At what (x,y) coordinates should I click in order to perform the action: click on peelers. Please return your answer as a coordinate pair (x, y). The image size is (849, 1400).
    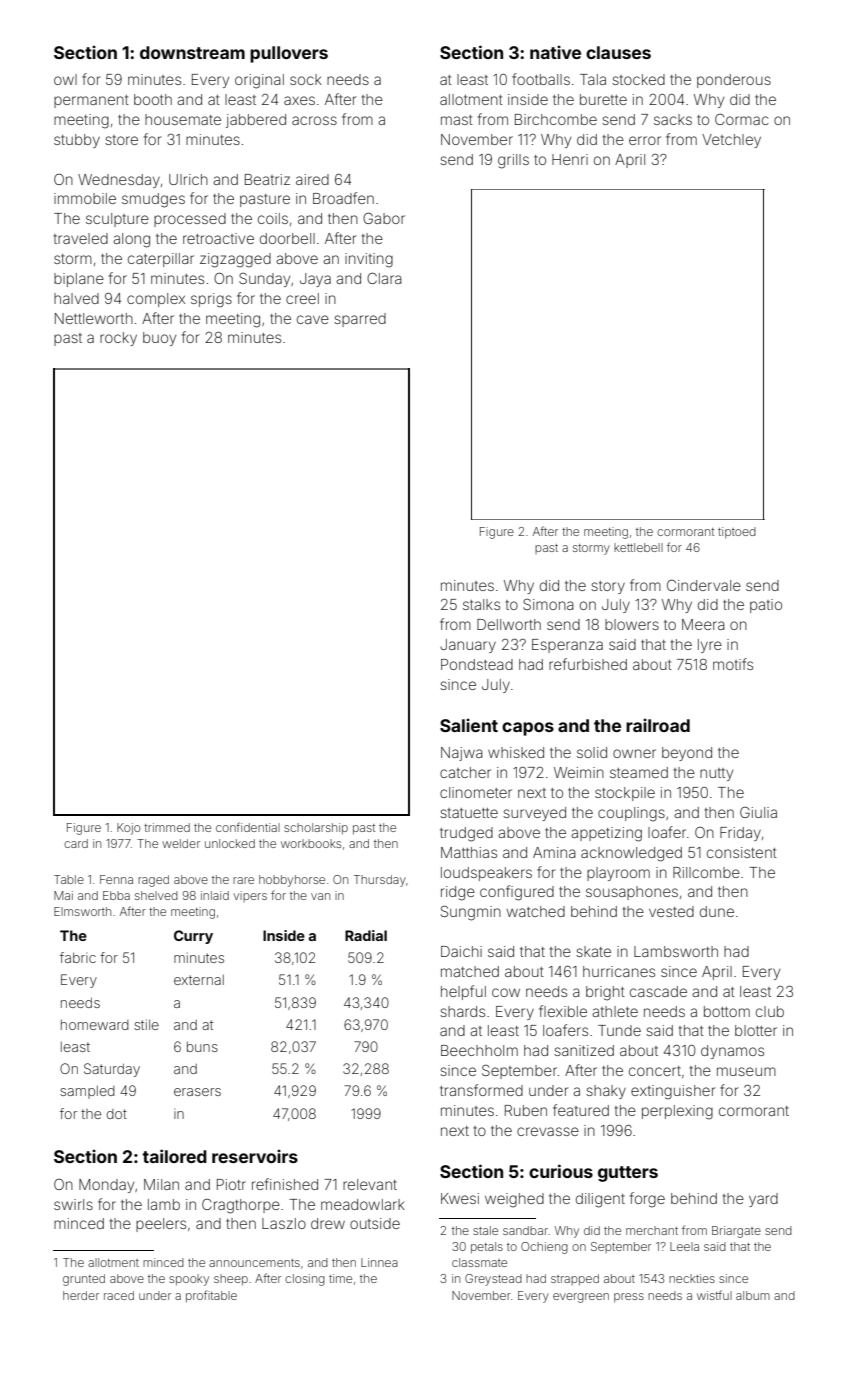
    Looking at the image, I should click on (161, 1225).
